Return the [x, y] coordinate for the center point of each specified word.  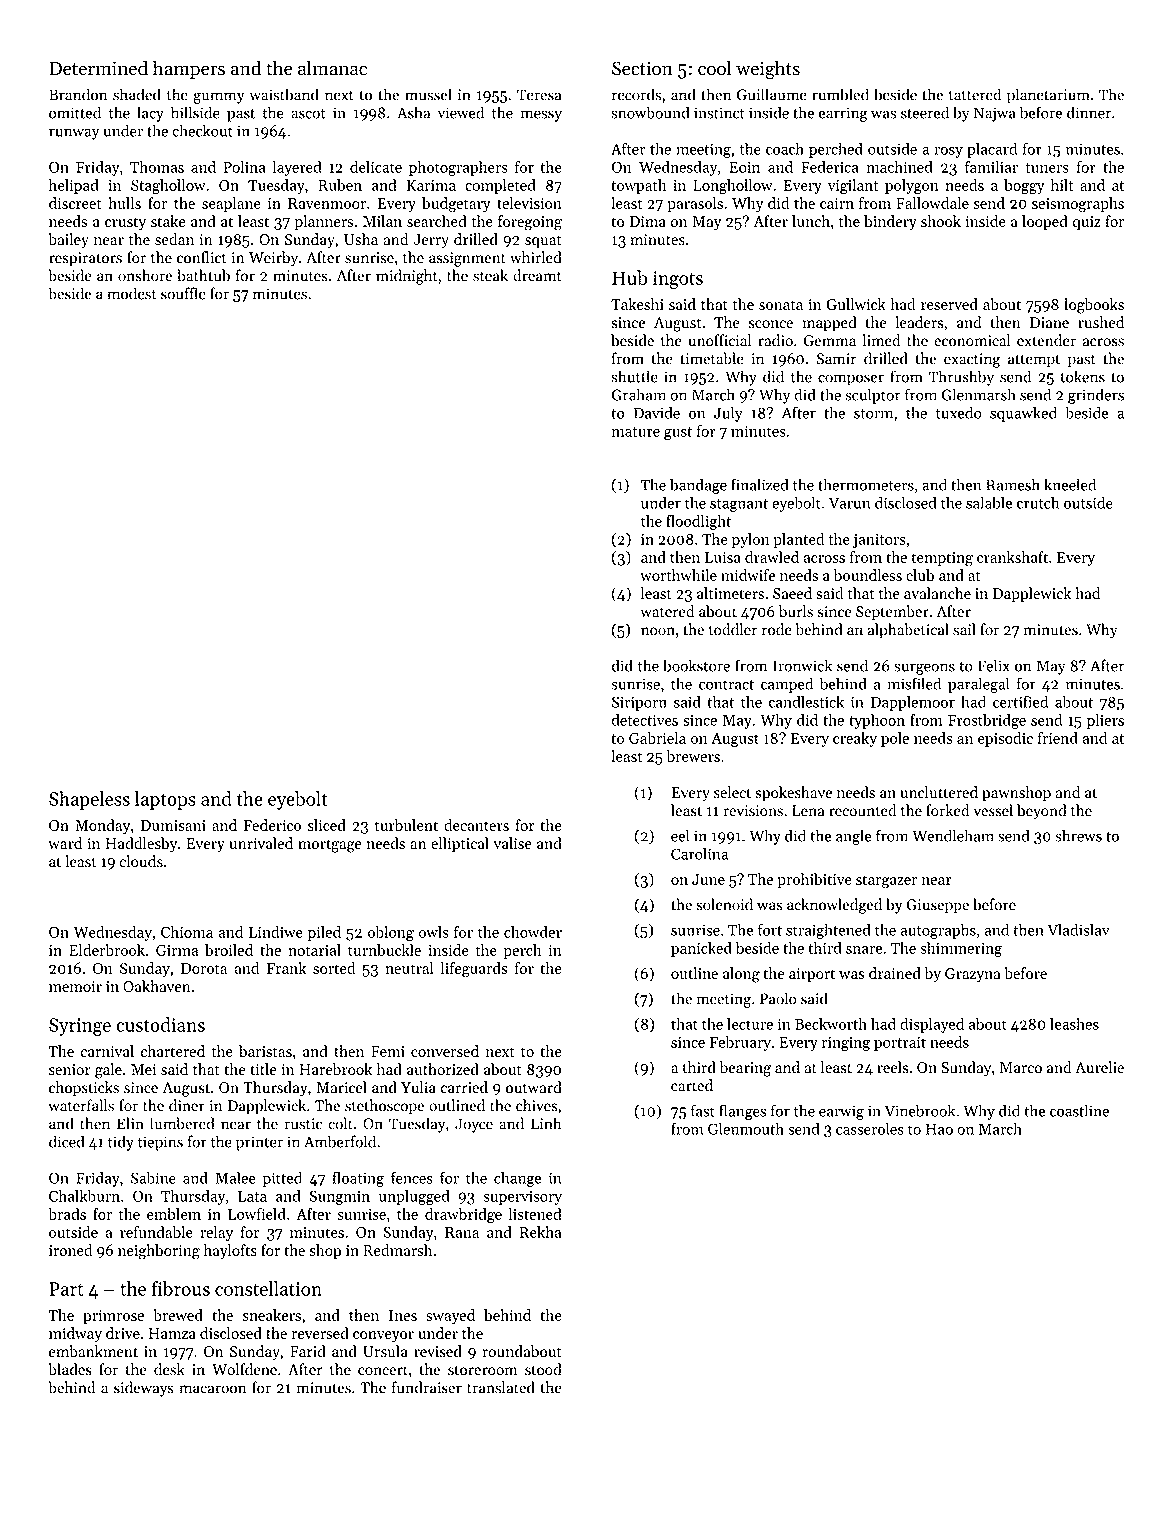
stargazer [887, 882]
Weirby [273, 259]
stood [543, 1369]
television [529, 203]
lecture [750, 1024]
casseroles [870, 1129]
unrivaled [261, 843]
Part [66, 1289]
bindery [890, 222]
